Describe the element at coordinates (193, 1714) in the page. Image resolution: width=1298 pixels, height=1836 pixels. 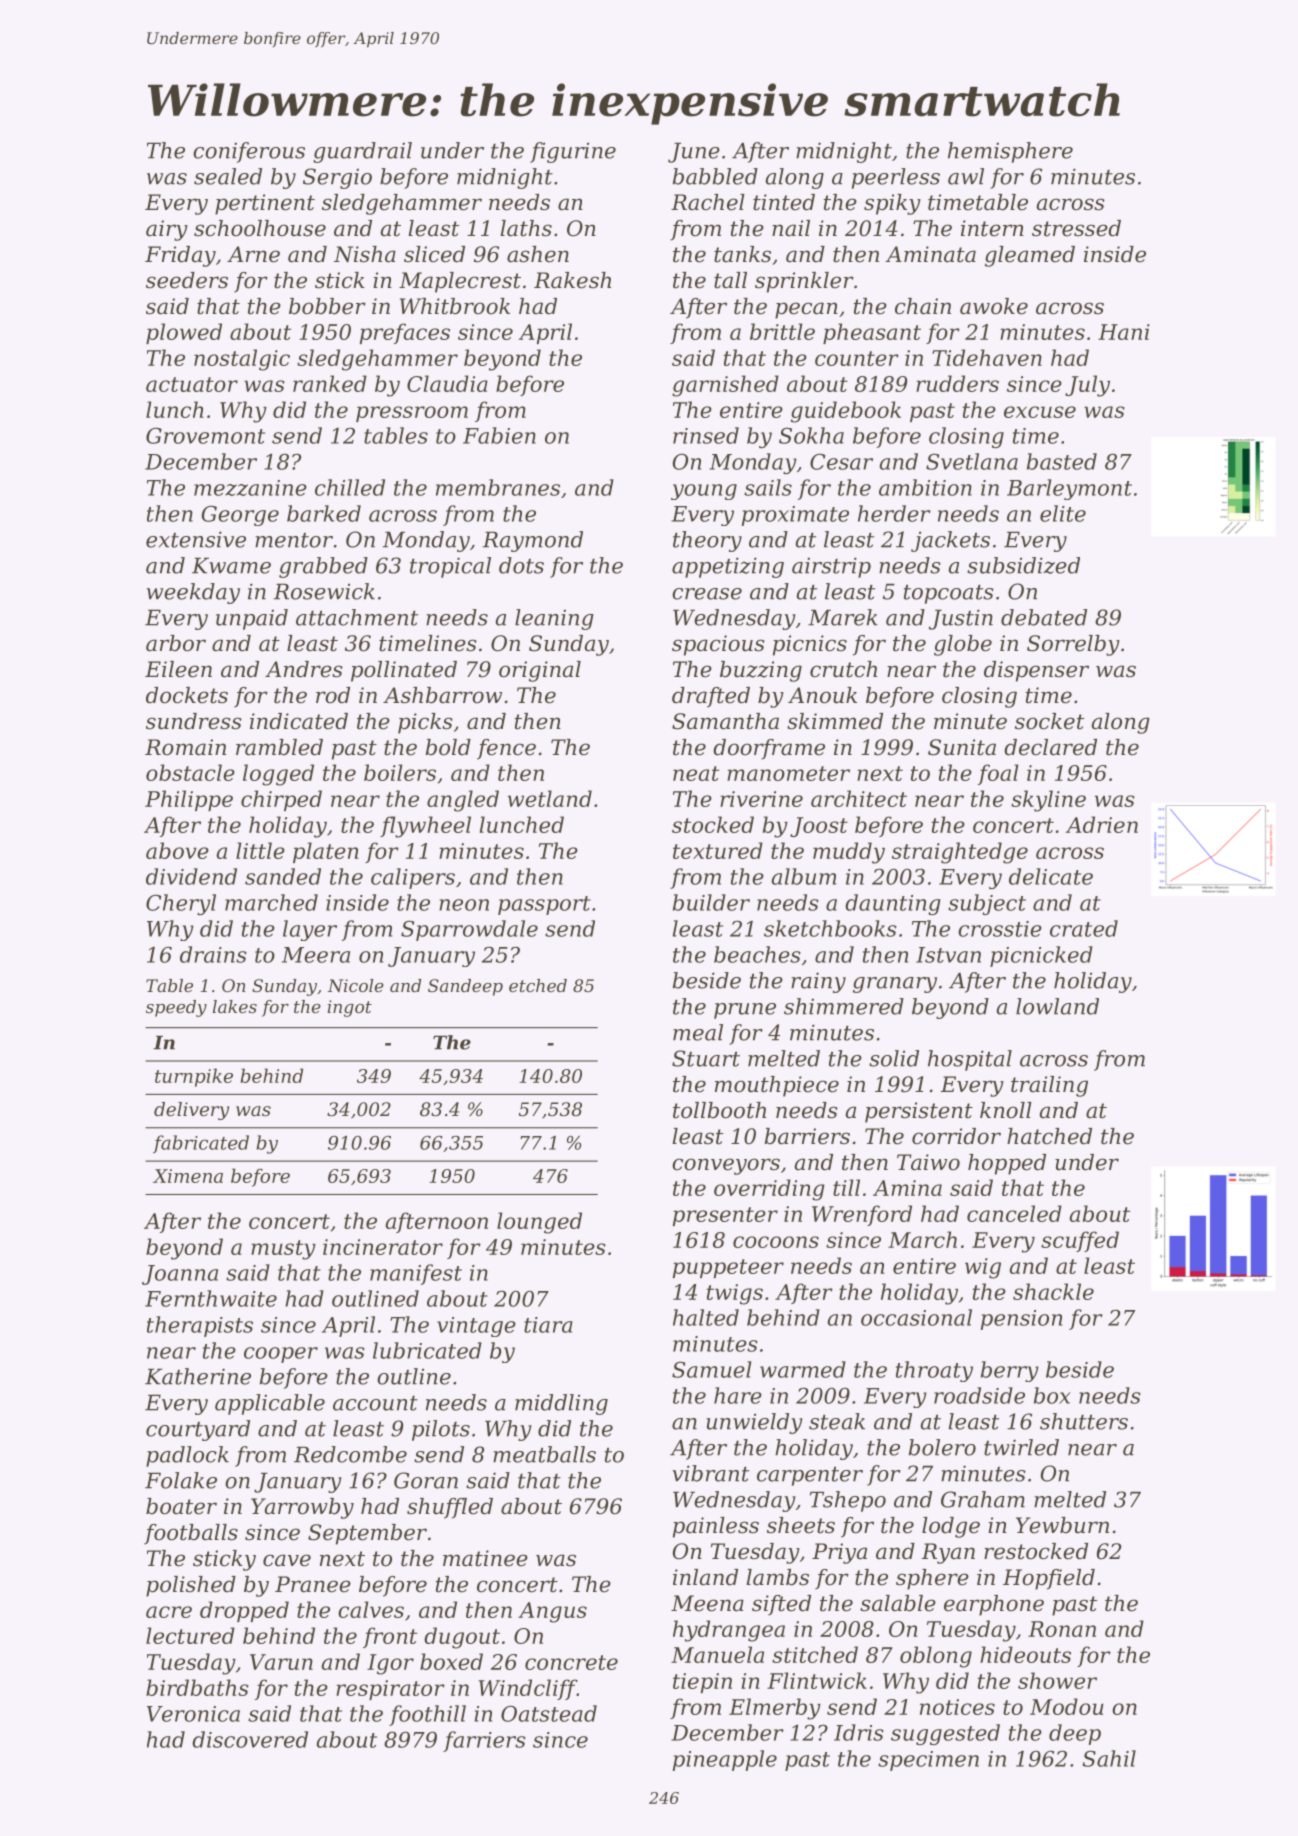
I see `Veronica` at that location.
